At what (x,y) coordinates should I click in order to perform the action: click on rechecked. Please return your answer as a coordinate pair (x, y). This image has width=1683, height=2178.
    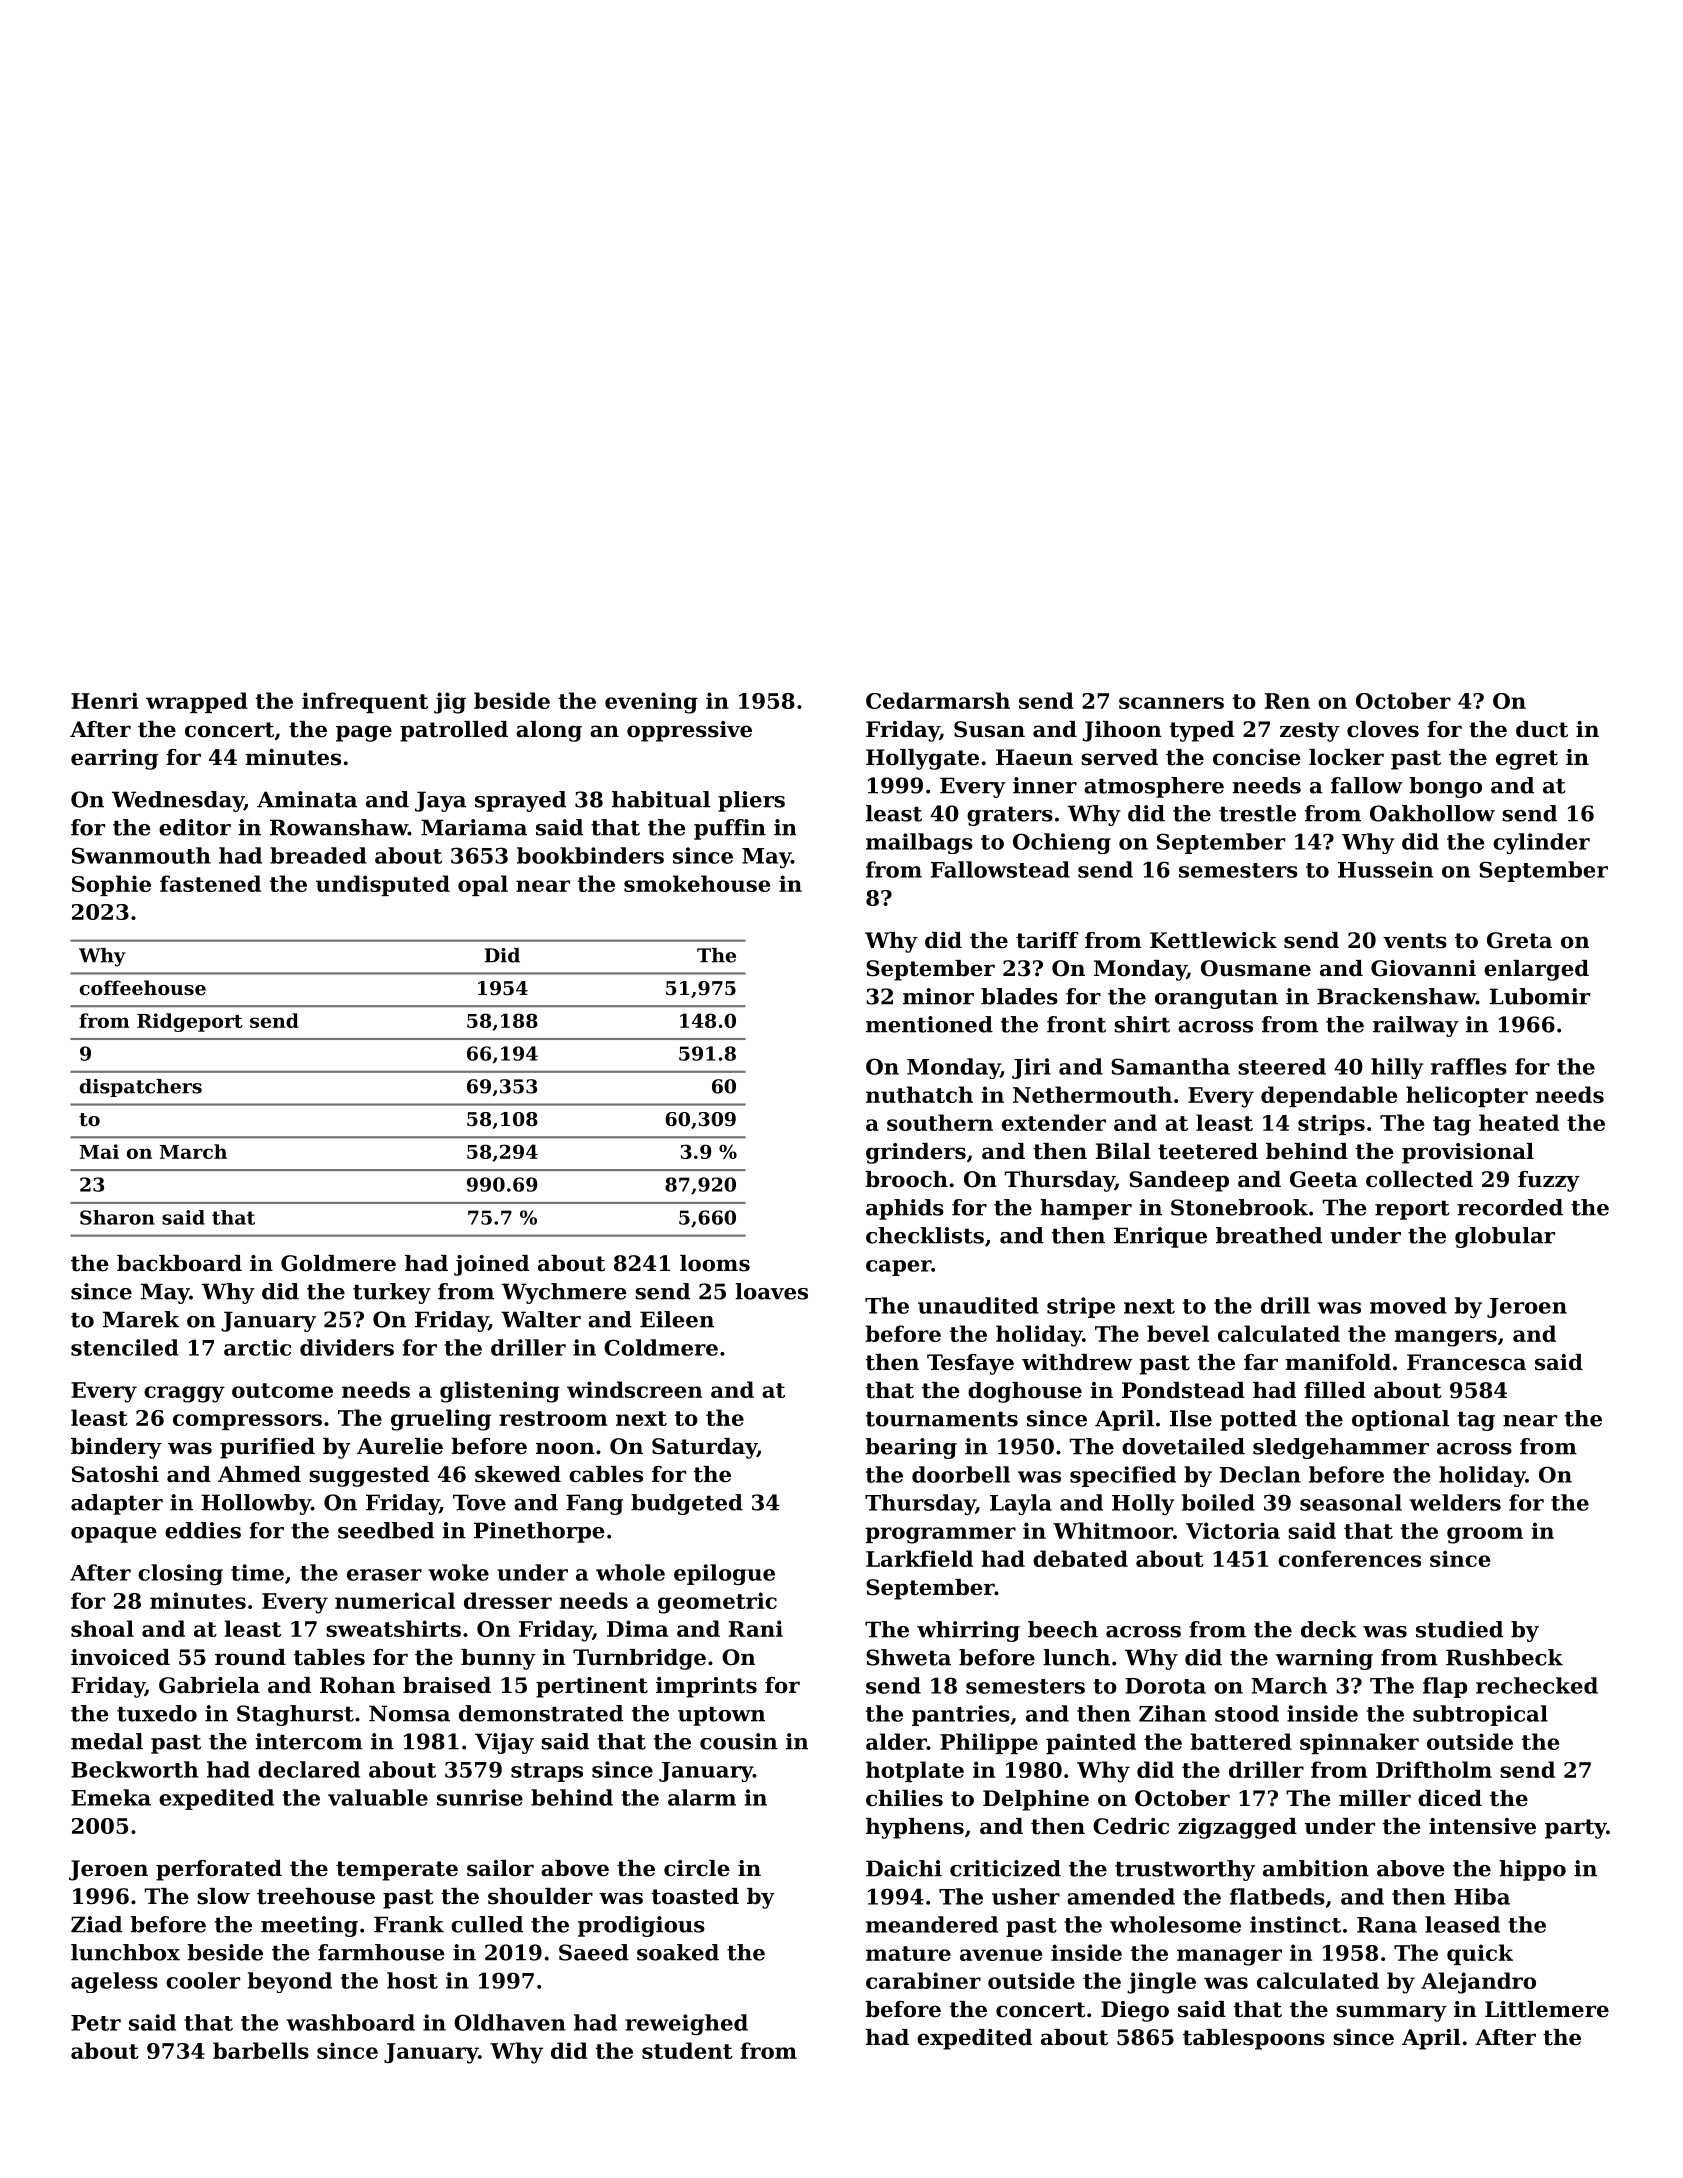
    Looking at the image, I should click on (1537, 1685).
